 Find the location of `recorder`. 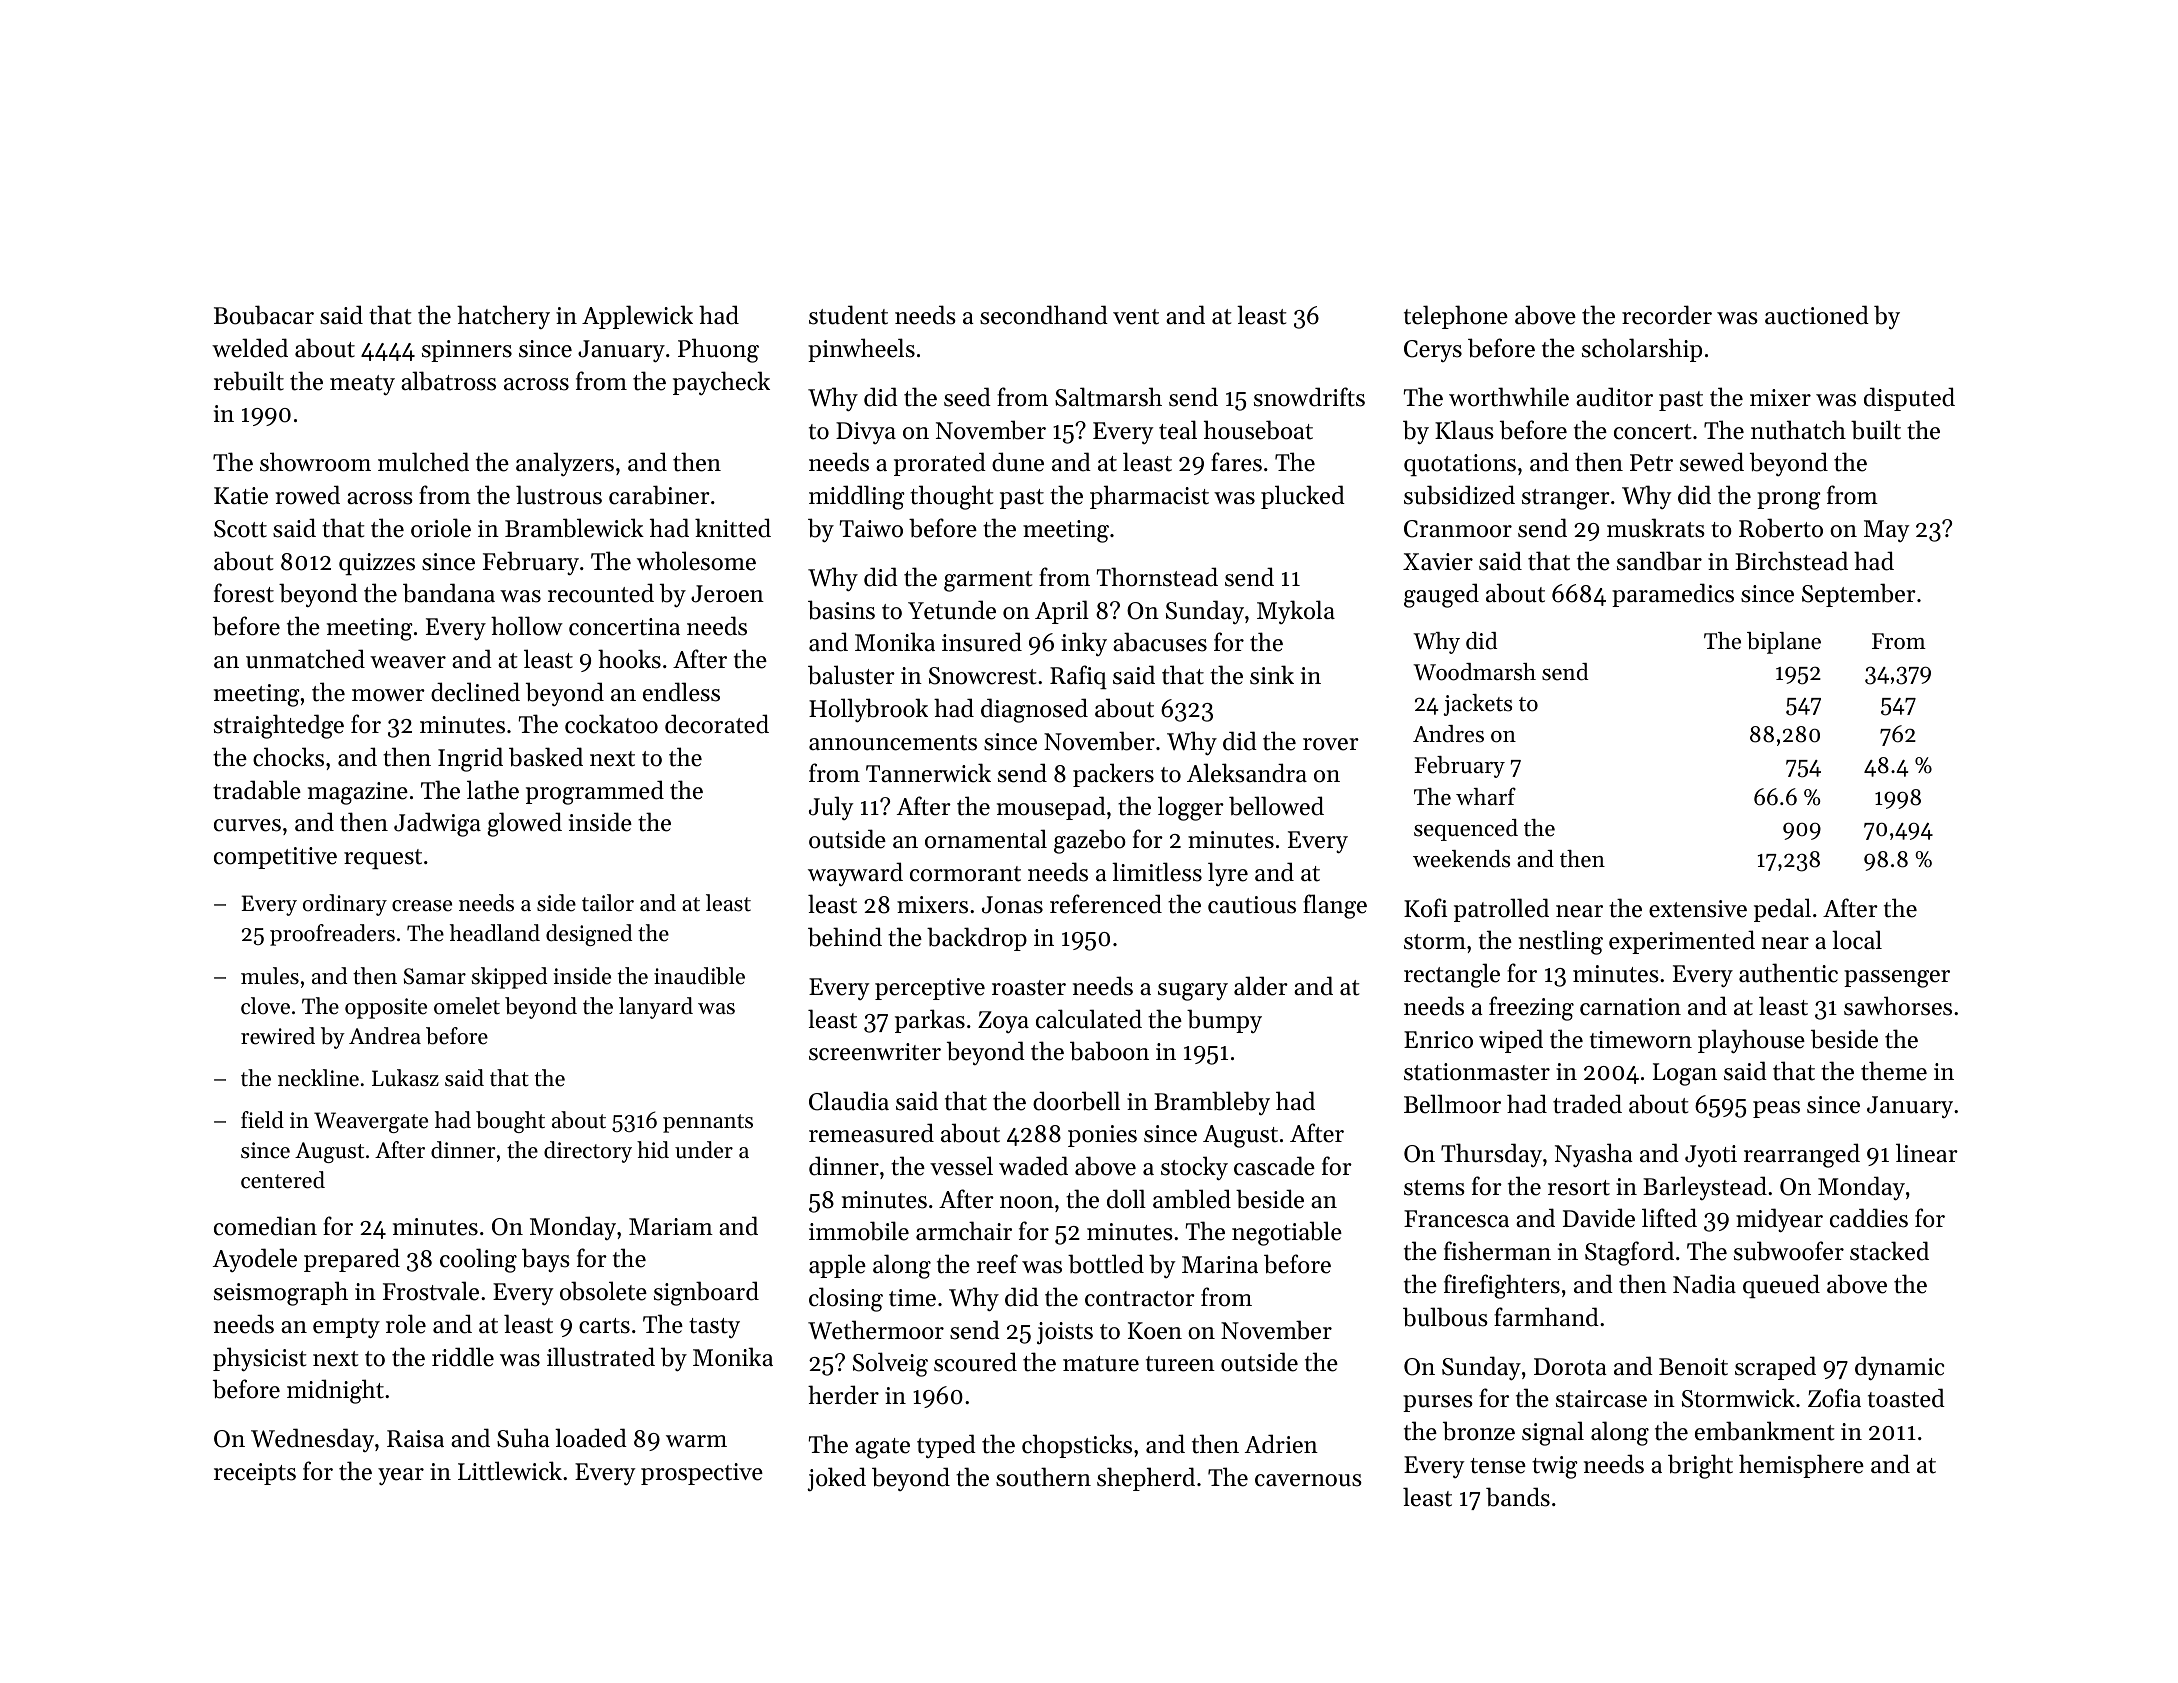

recorder is located at coordinates (1667, 315).
